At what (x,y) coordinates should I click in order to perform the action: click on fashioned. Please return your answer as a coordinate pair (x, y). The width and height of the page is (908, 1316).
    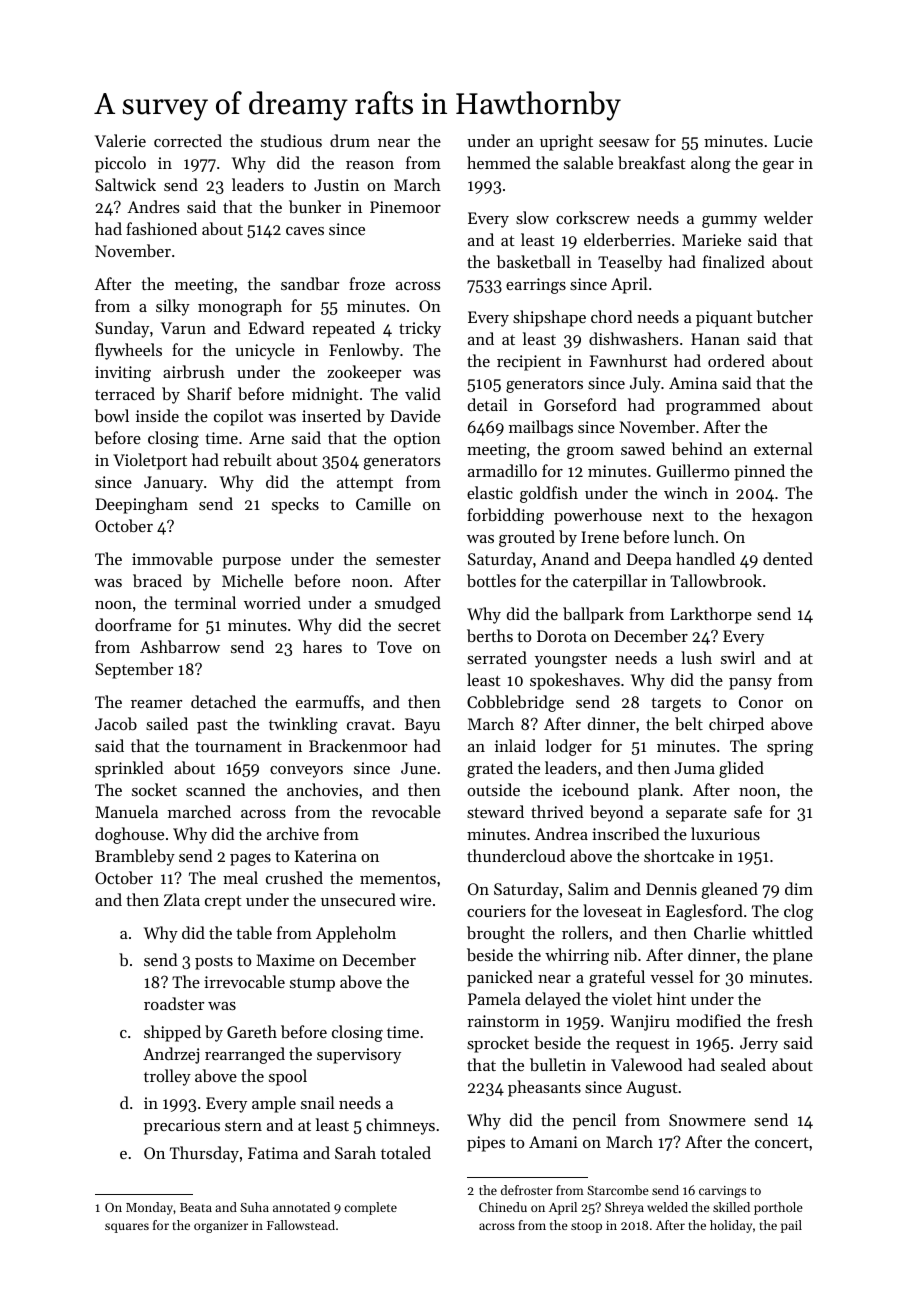
    Looking at the image, I should click on (161, 228).
